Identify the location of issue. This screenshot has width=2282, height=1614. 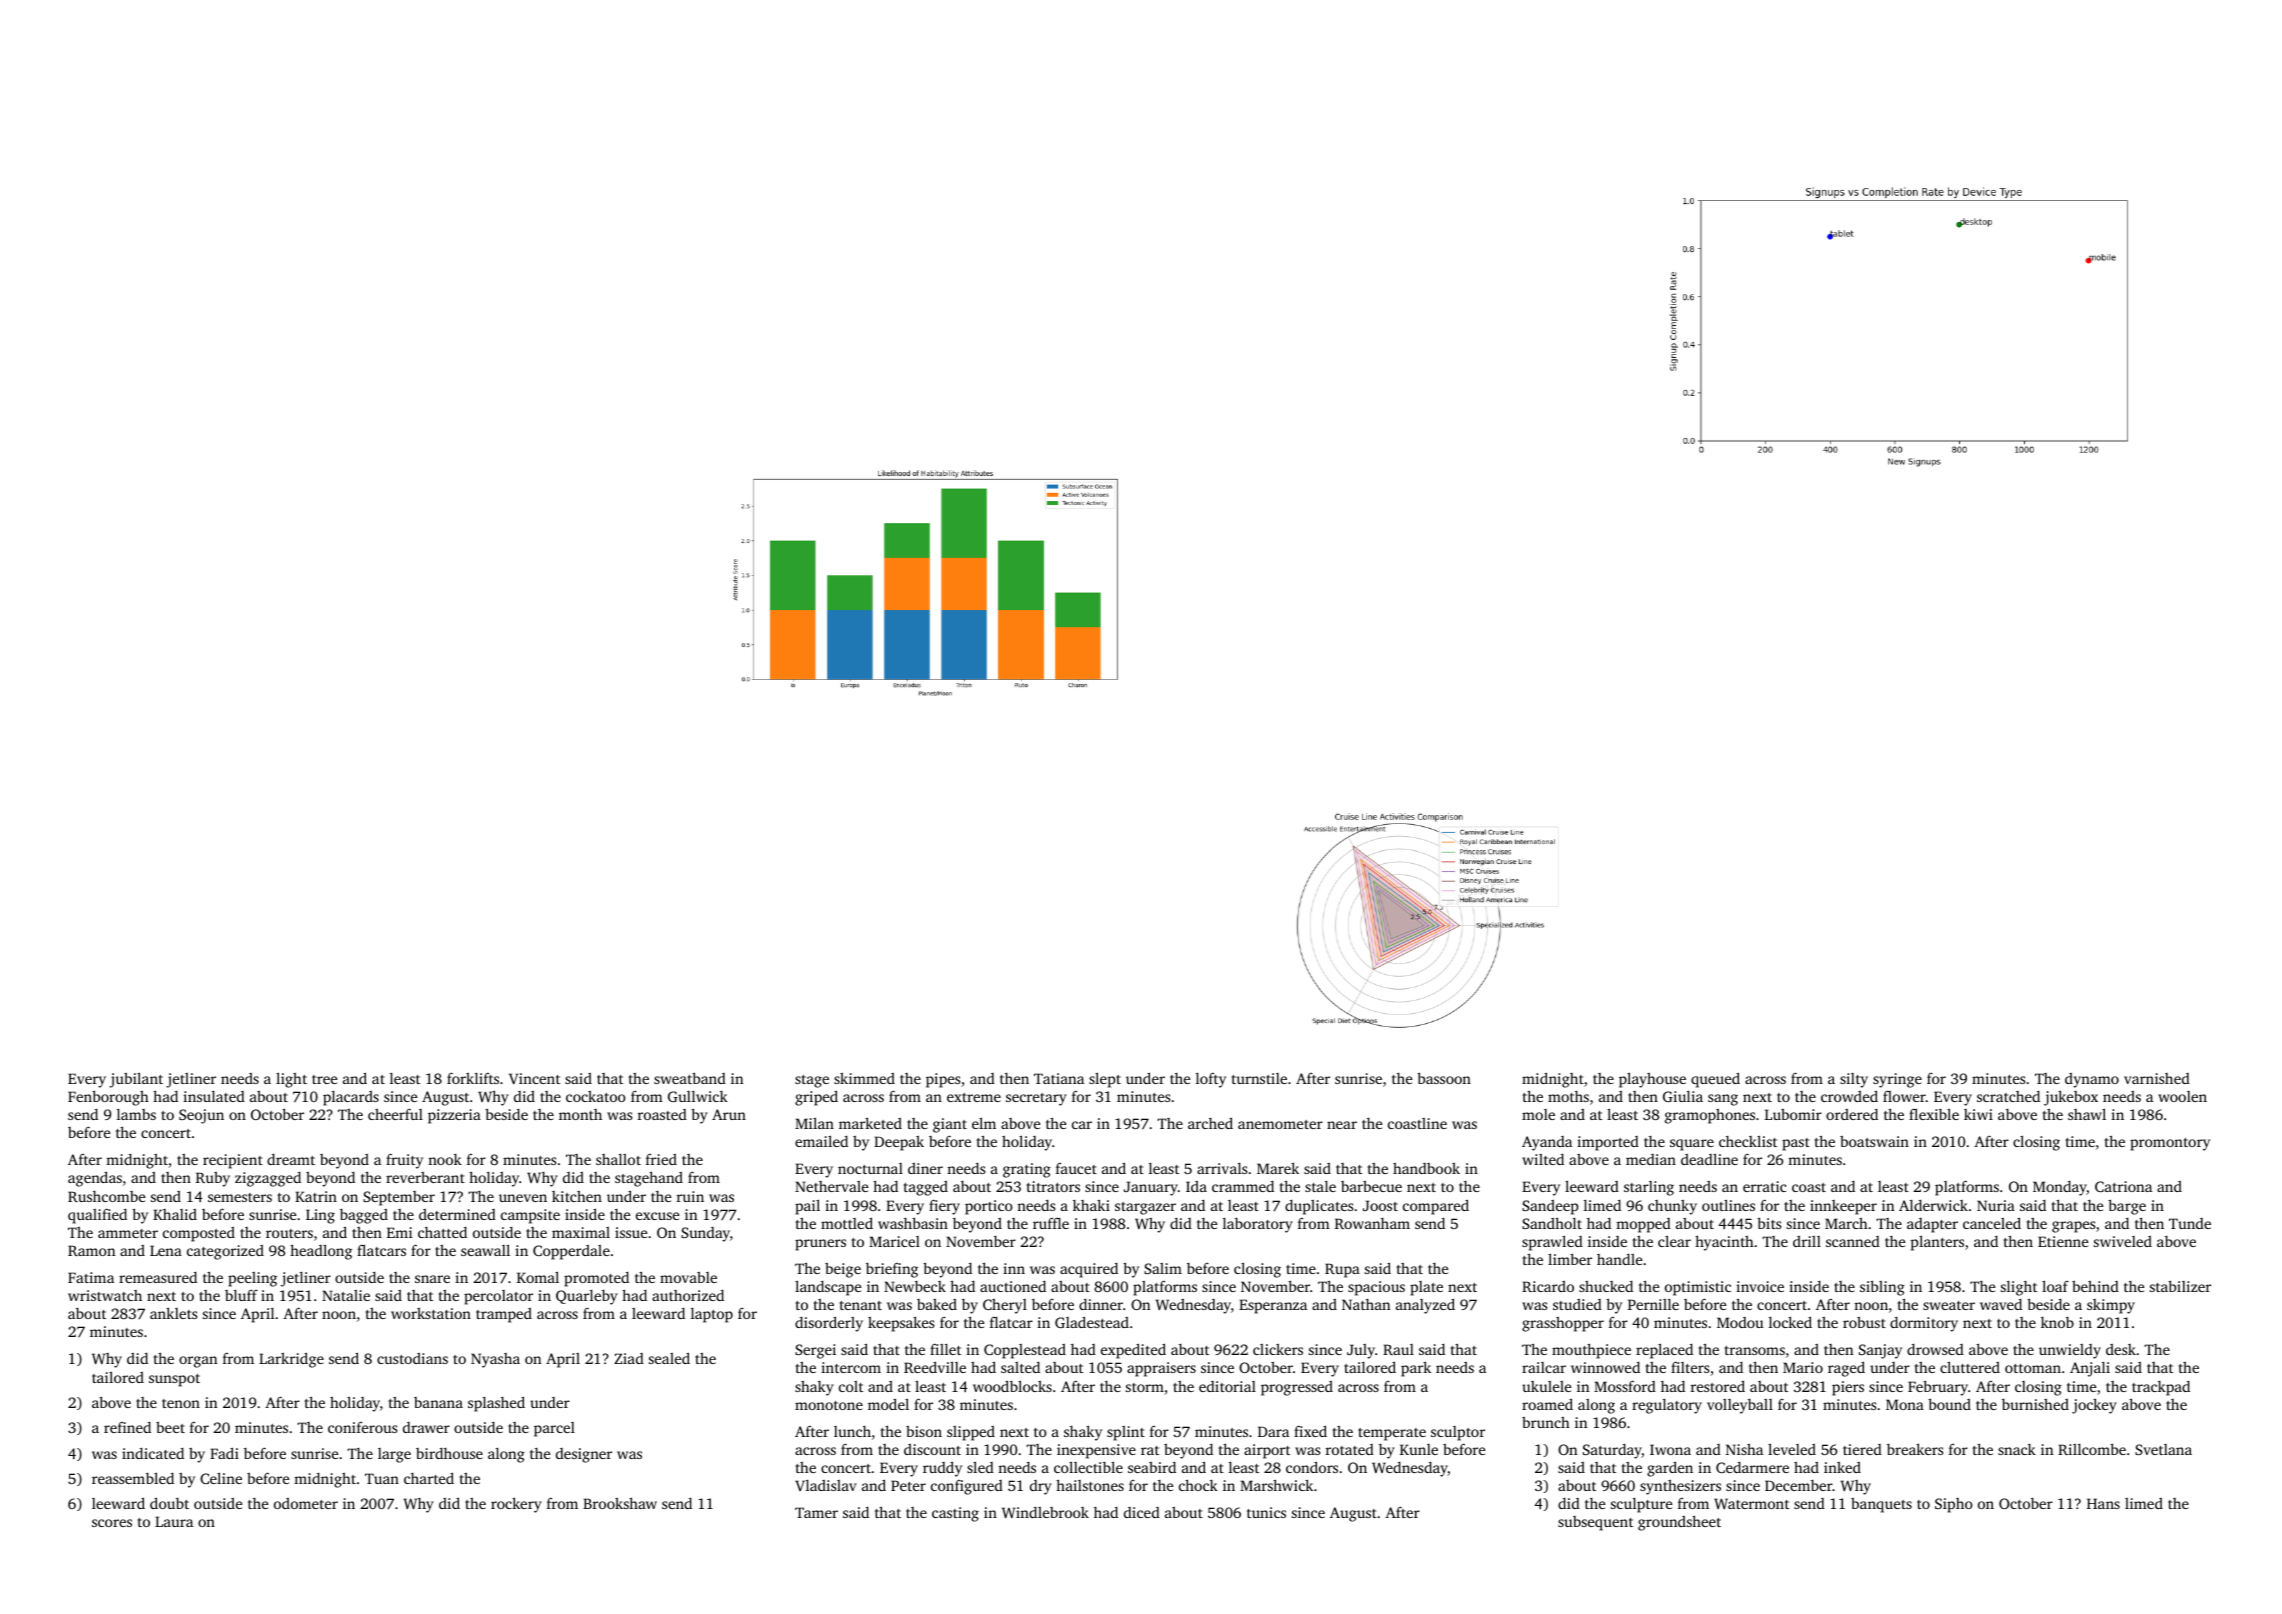
(631, 1232).
